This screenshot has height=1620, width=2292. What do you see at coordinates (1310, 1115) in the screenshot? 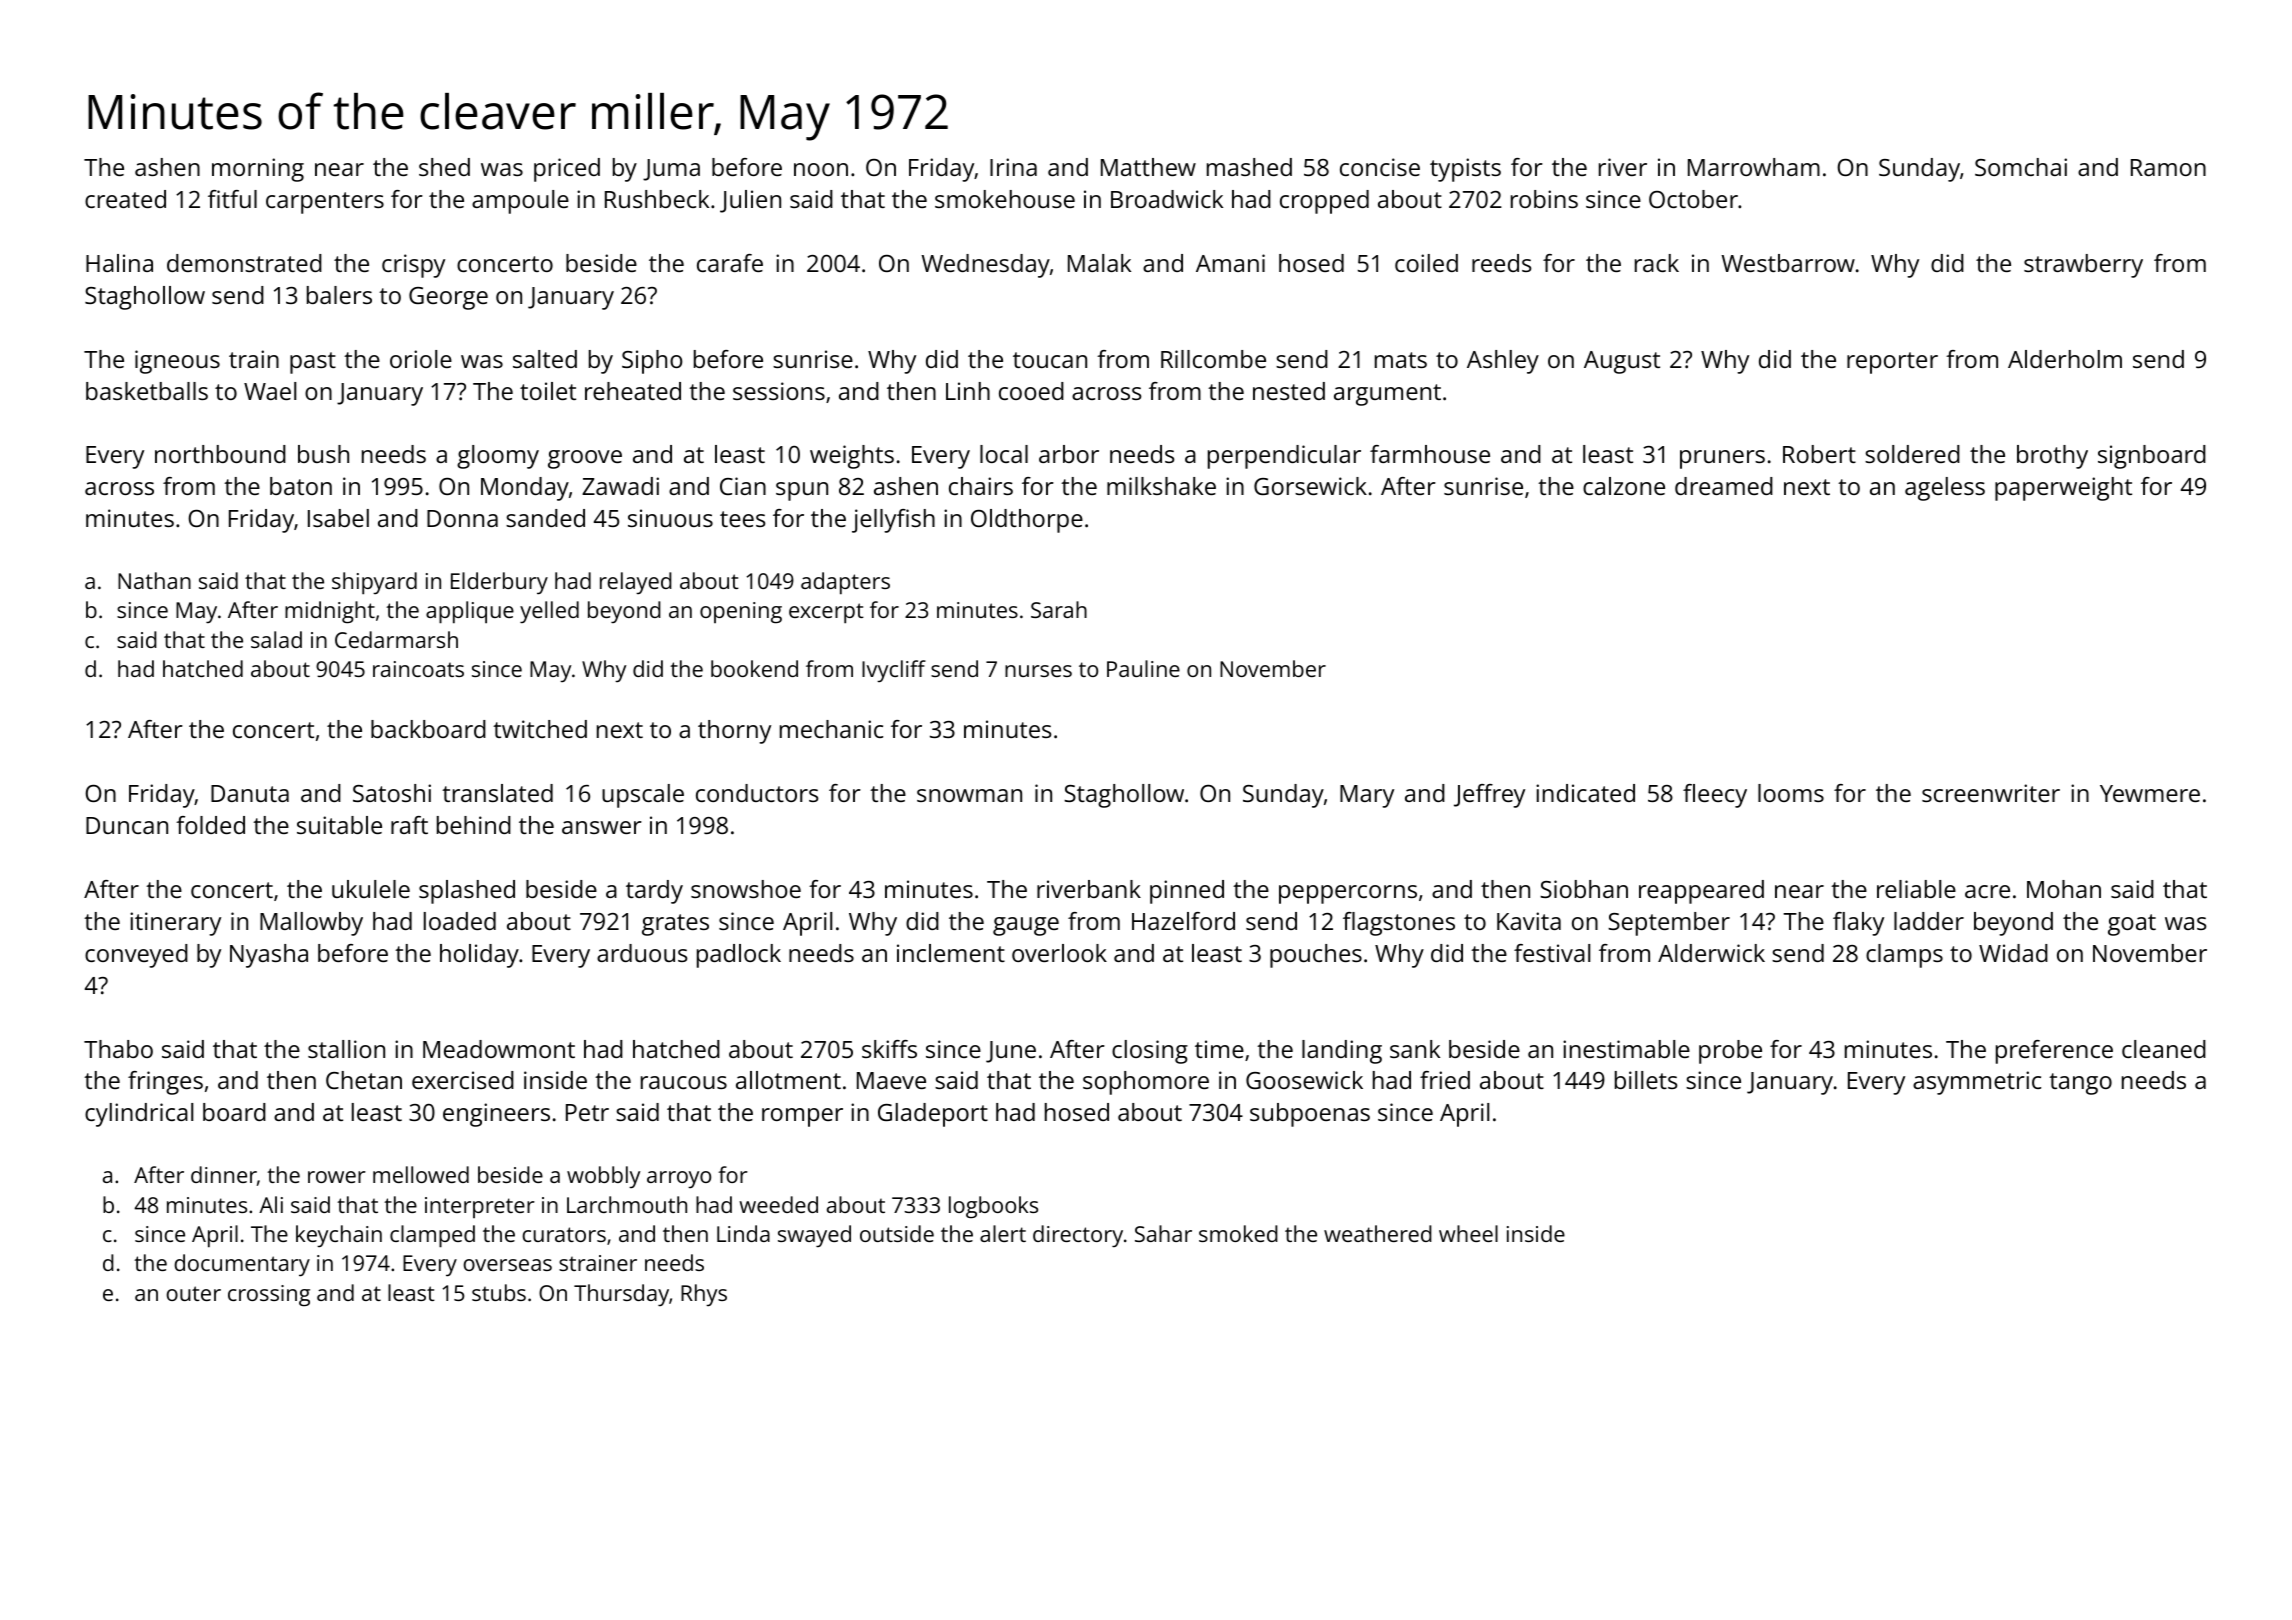
I see `subpoenas` at bounding box center [1310, 1115].
